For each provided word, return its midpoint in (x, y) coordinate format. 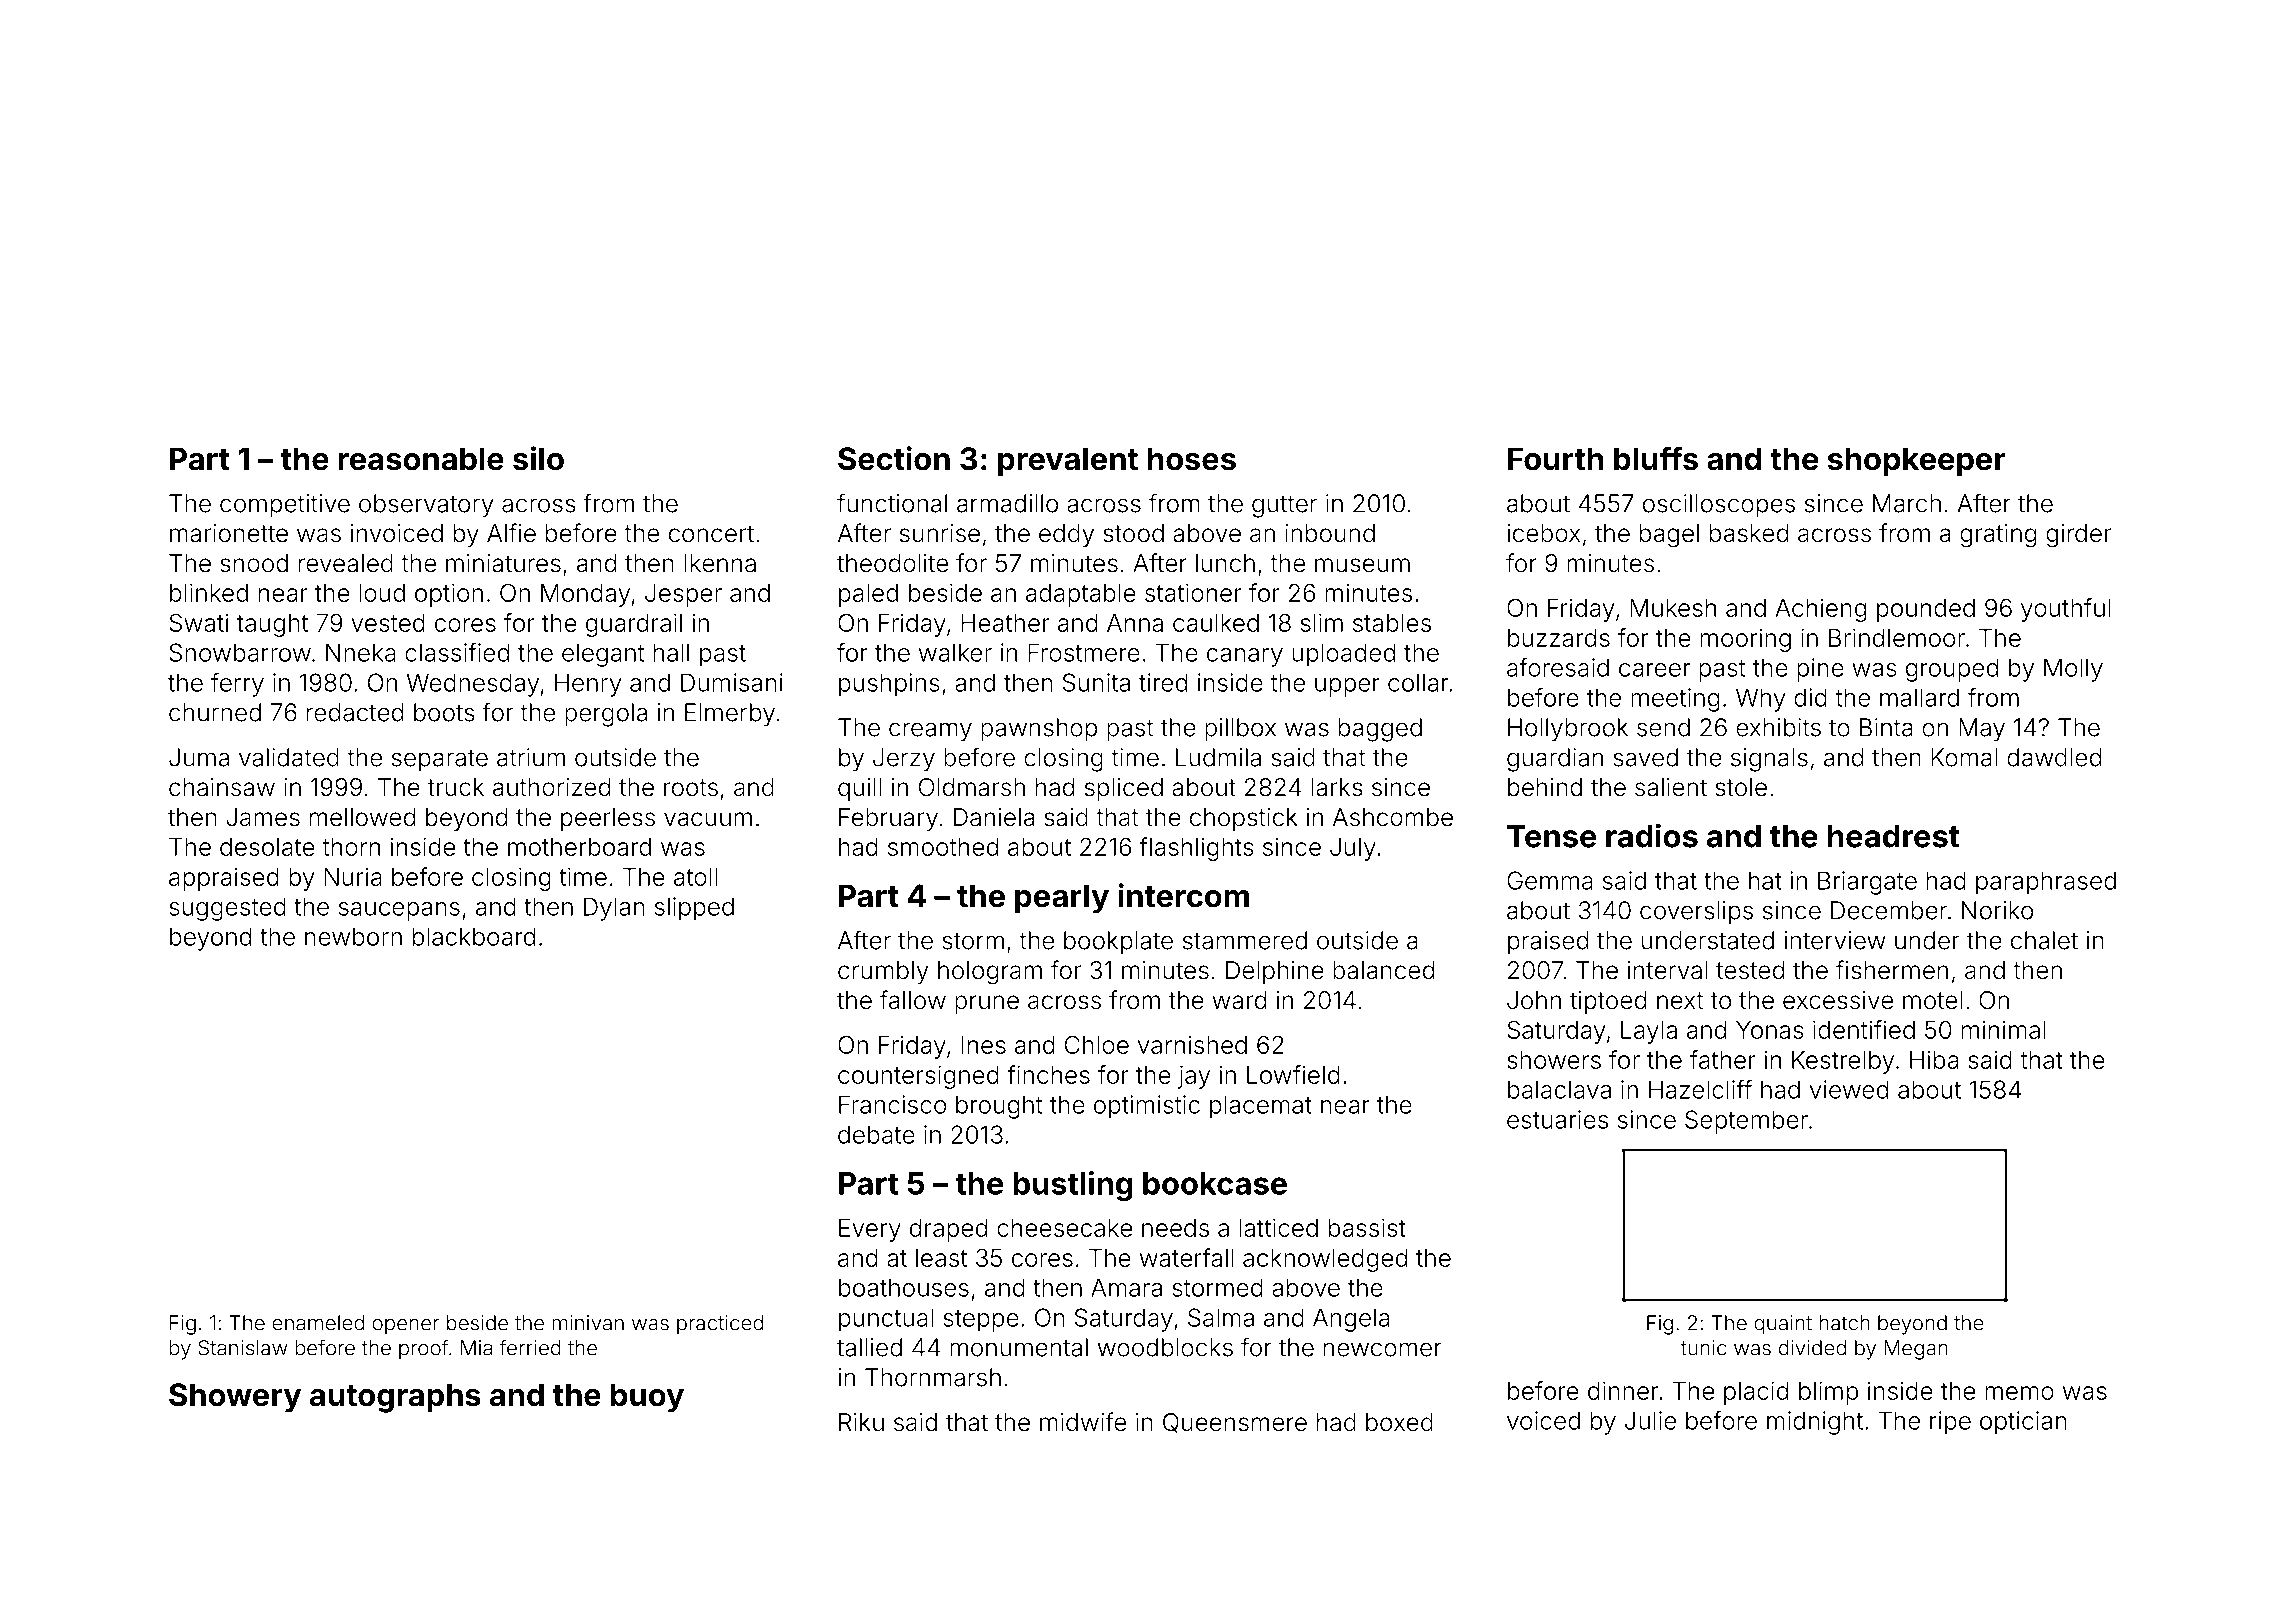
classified (457, 652)
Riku (861, 1422)
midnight (1815, 1423)
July (1353, 849)
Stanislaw (243, 1348)
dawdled (2054, 757)
